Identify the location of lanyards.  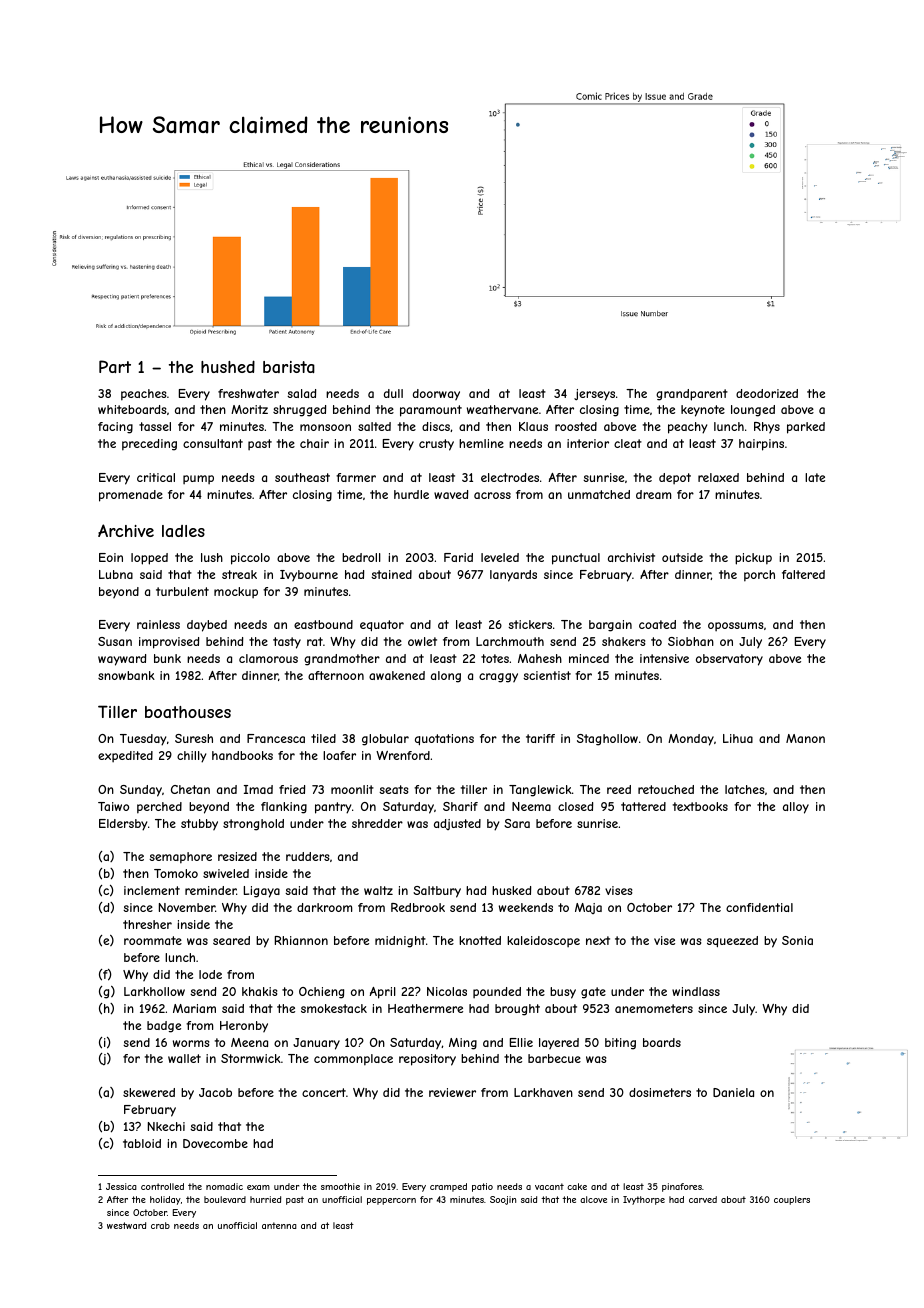
(513, 576).
